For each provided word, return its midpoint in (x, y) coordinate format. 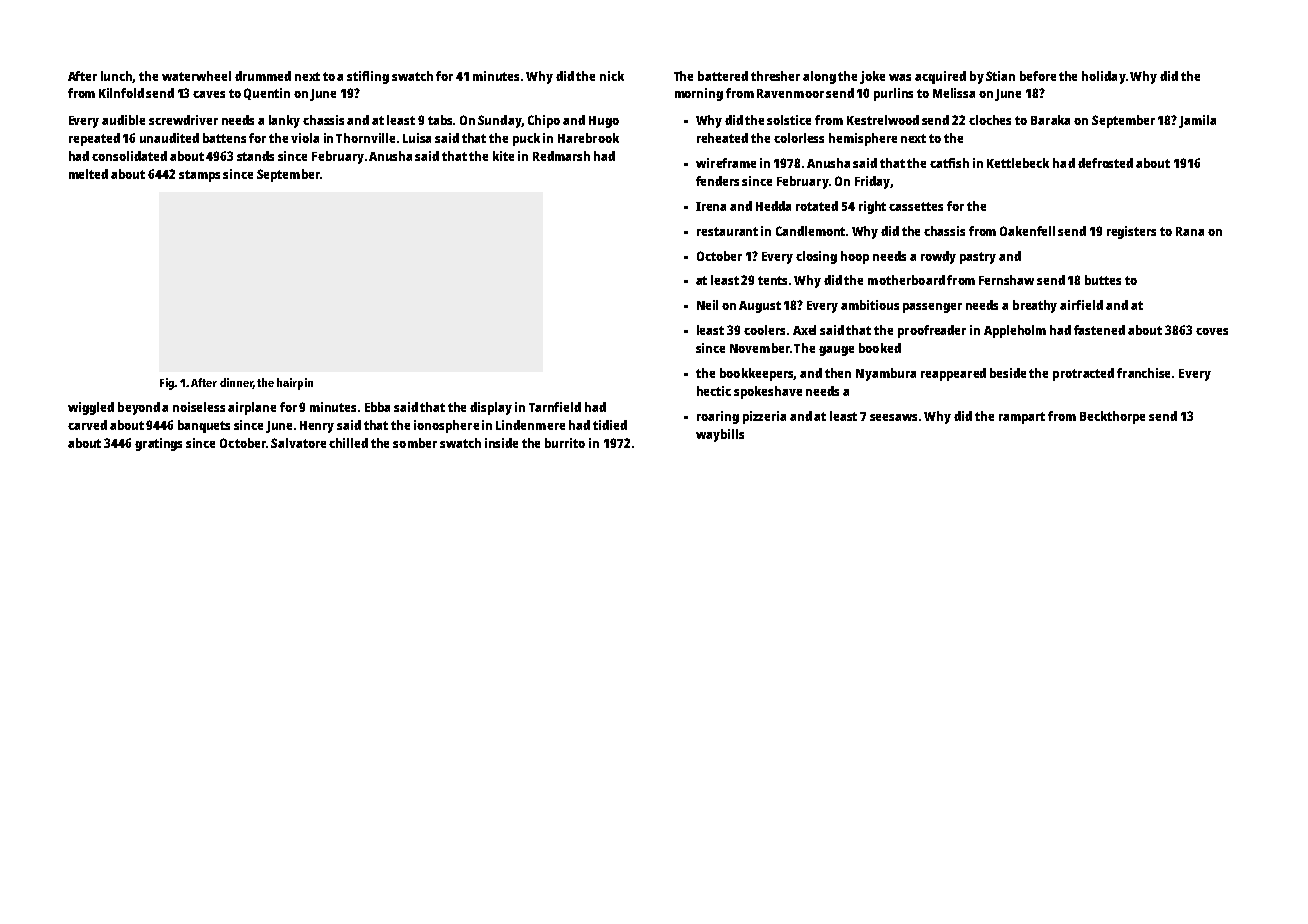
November (760, 348)
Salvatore (298, 443)
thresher (775, 76)
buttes (1103, 280)
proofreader (932, 331)
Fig (167, 384)
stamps (199, 176)
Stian (1000, 76)
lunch (117, 77)
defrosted (1105, 163)
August (760, 307)
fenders (717, 181)
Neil (707, 305)
